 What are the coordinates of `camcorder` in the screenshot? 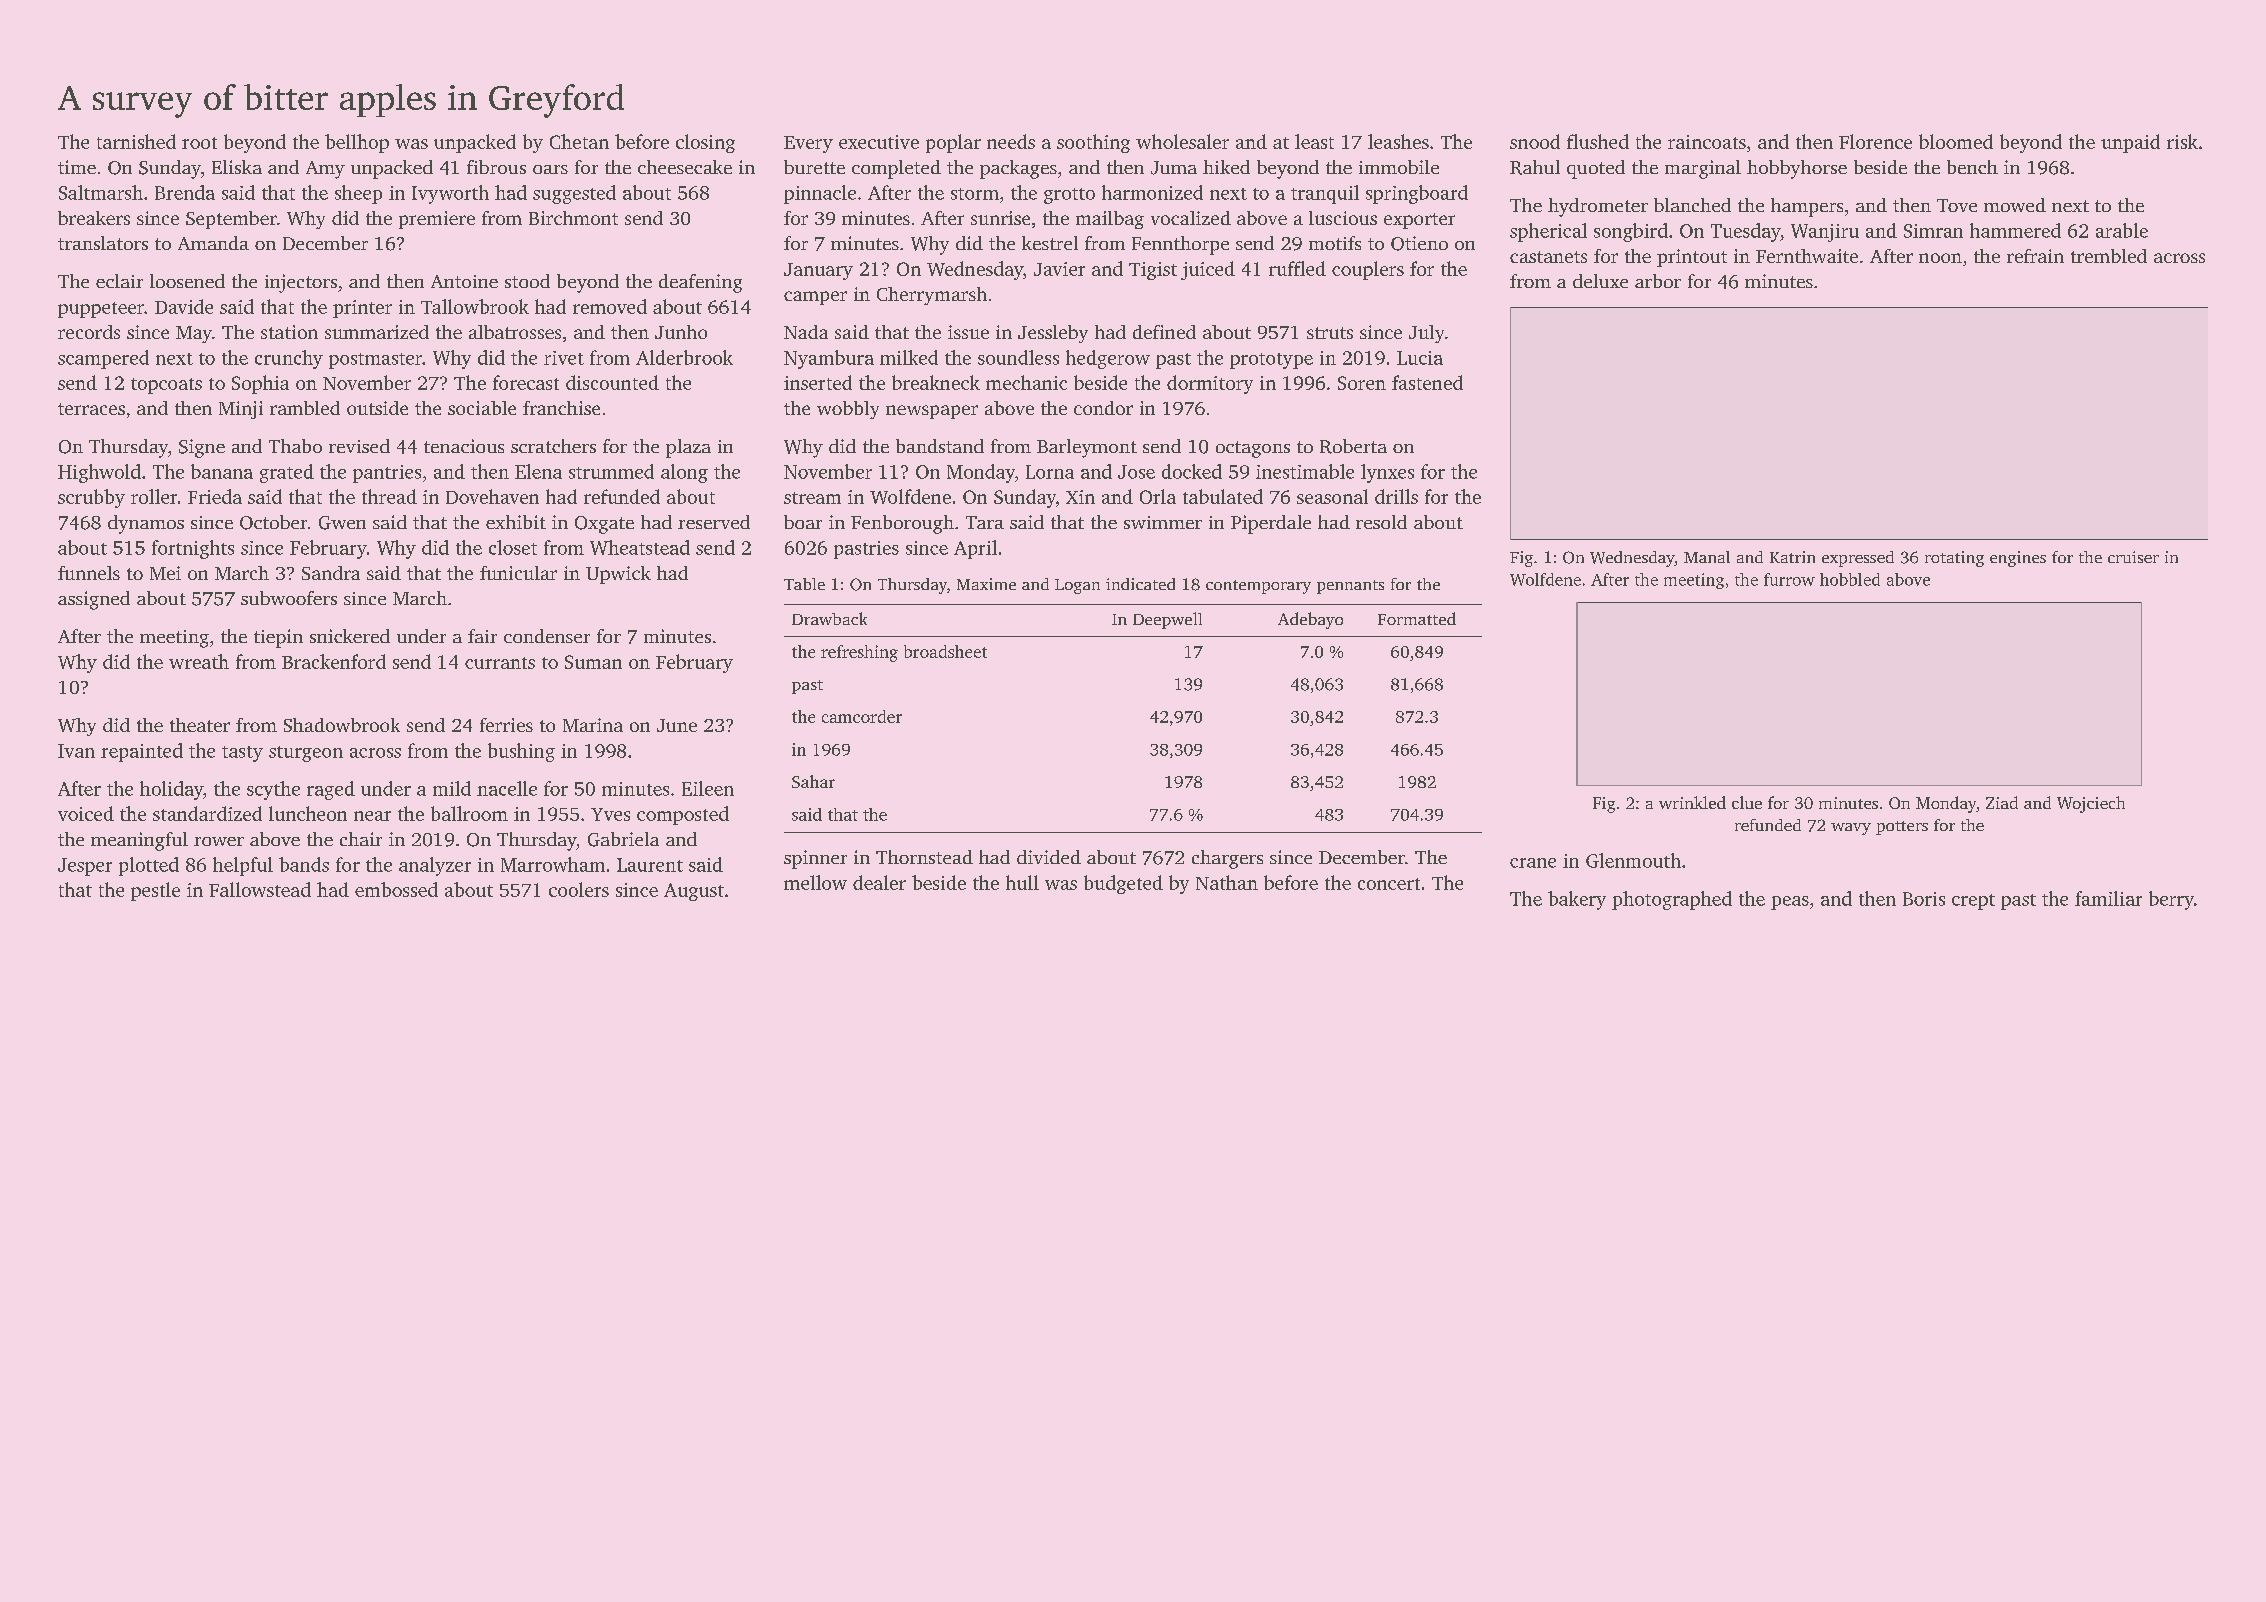 It's located at (862, 716).
